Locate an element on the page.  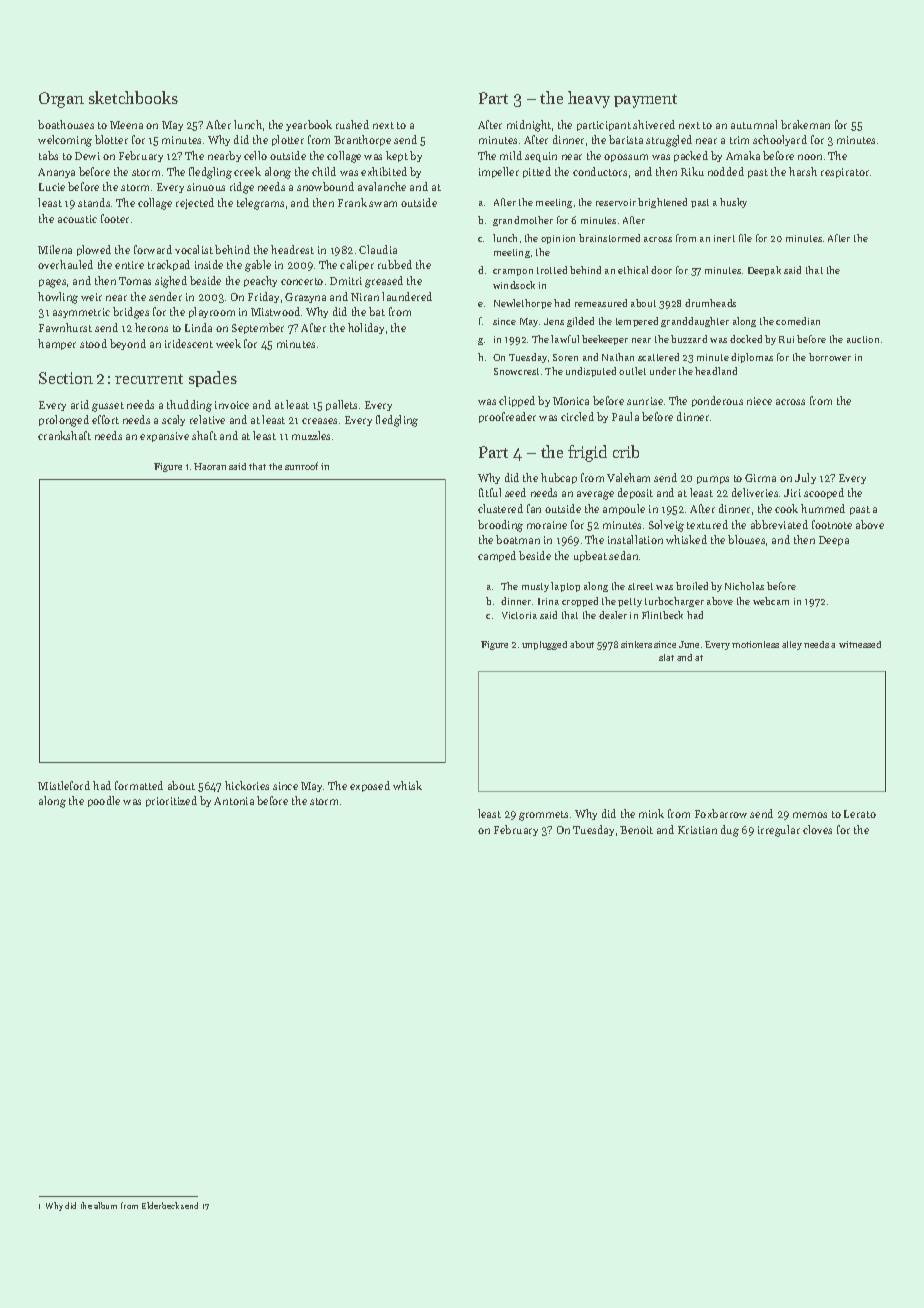
Organ is located at coordinates (61, 100).
